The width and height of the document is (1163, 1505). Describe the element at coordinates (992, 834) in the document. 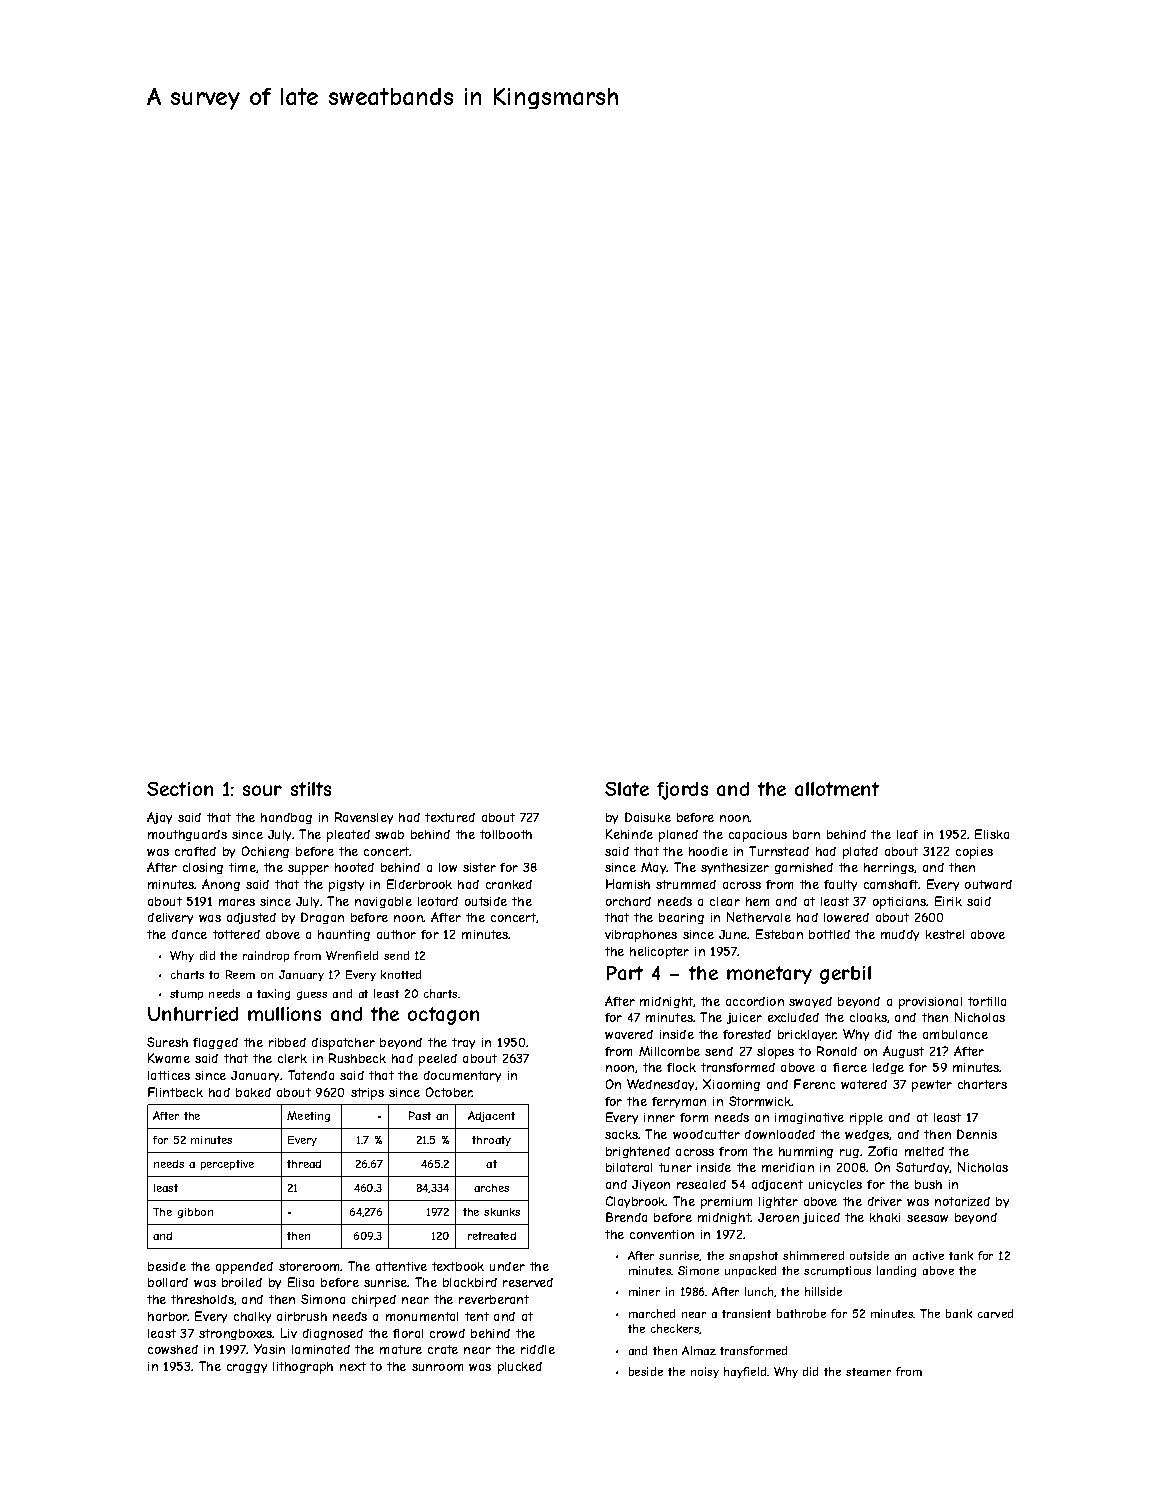

I see `Eliska` at that location.
